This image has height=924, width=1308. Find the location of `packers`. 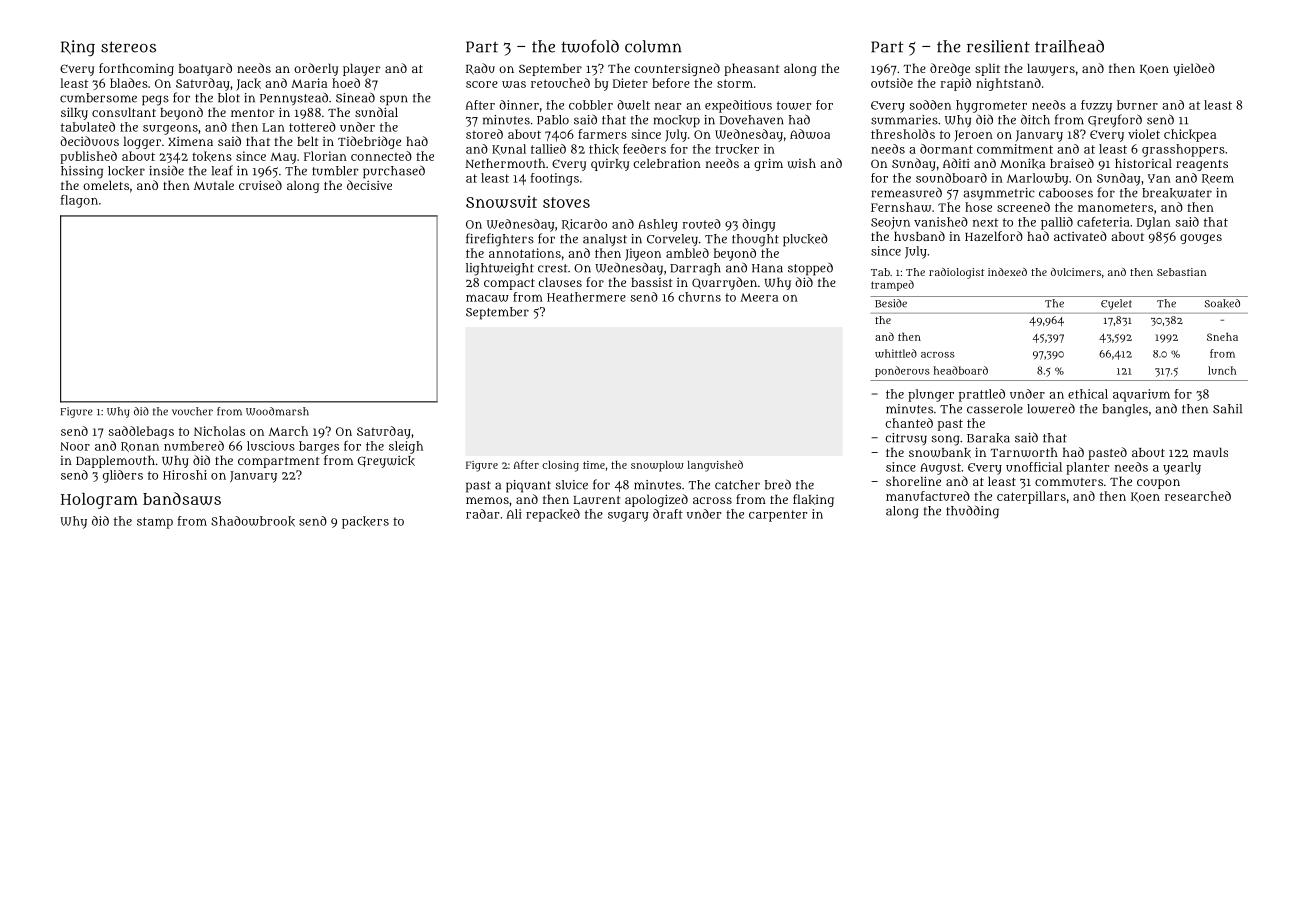

packers is located at coordinates (365, 522).
